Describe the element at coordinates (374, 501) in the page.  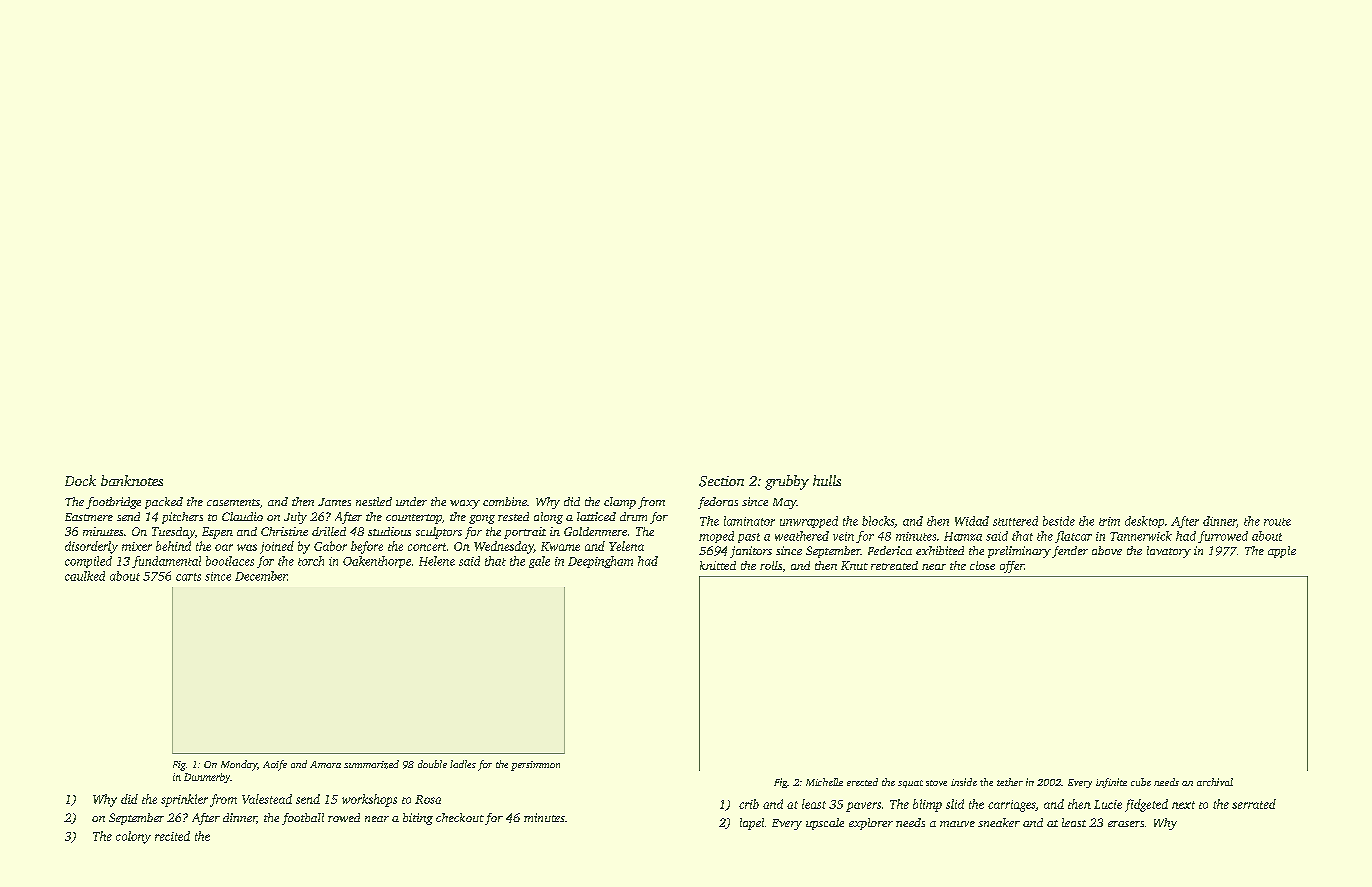
I see `nestled` at that location.
